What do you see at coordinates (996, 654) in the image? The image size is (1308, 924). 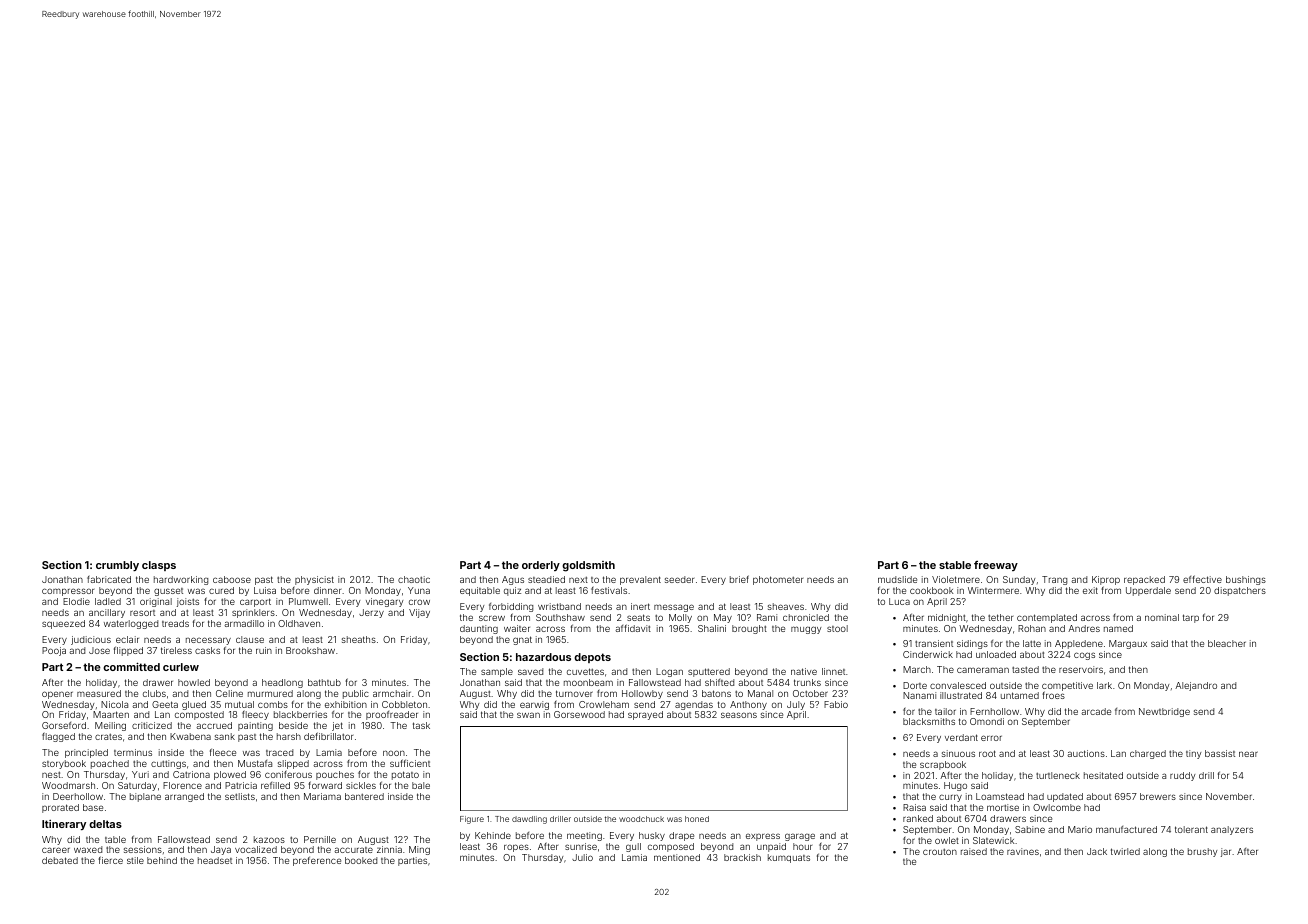 I see `unloaded` at bounding box center [996, 654].
